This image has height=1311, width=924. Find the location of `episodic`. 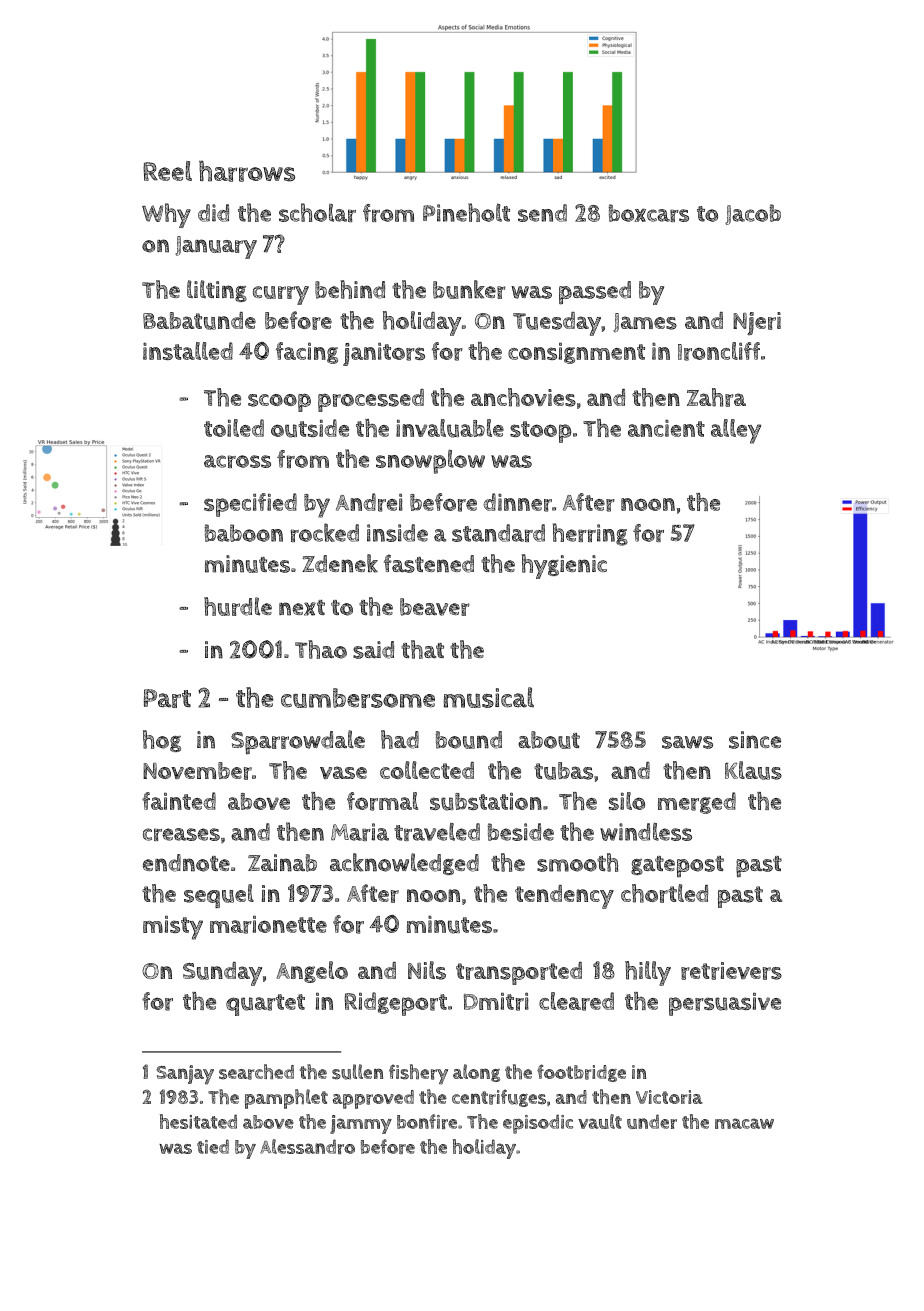

episodic is located at coordinates (538, 1124).
